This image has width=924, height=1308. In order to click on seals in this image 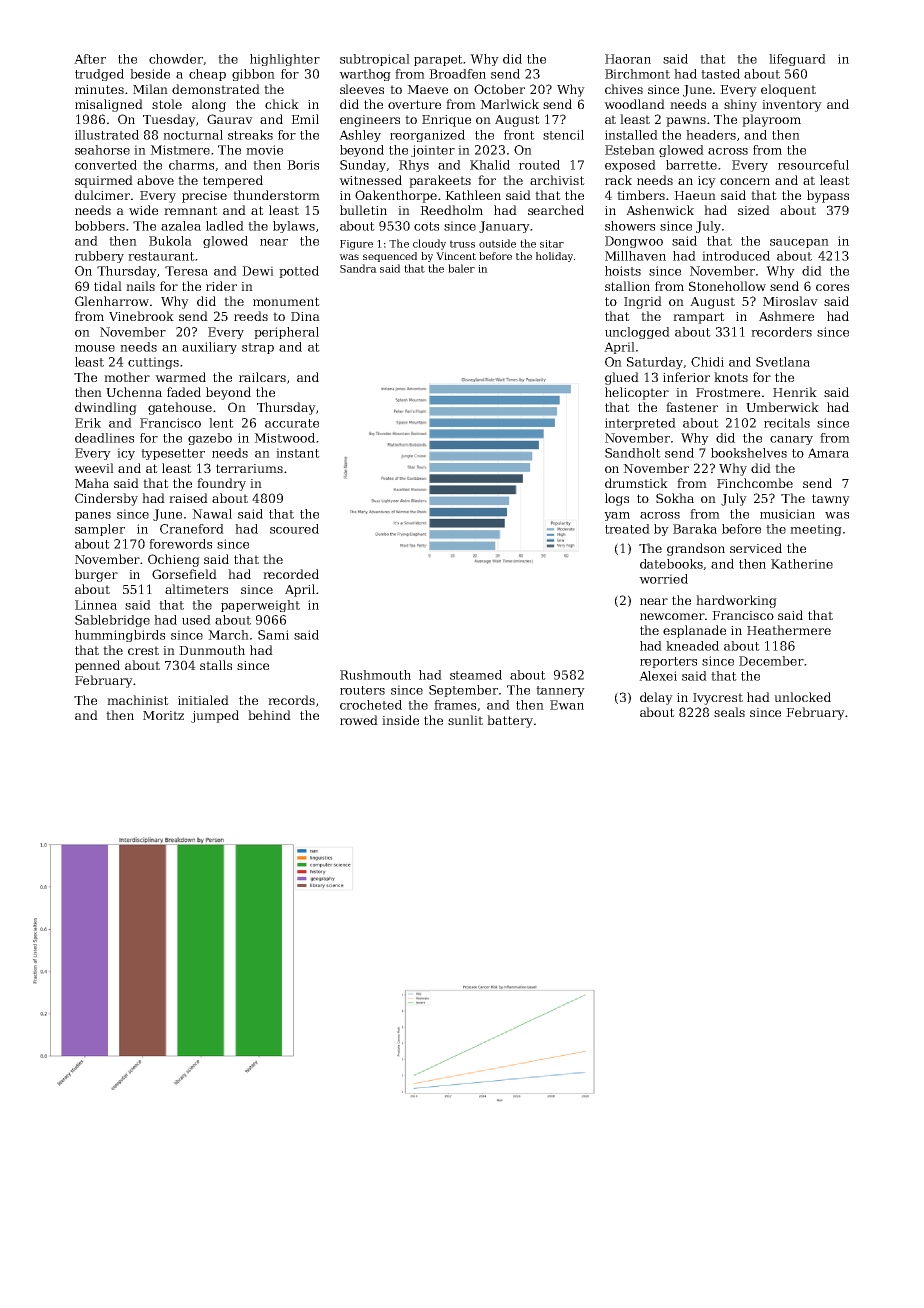, I will do `click(729, 712)`.
